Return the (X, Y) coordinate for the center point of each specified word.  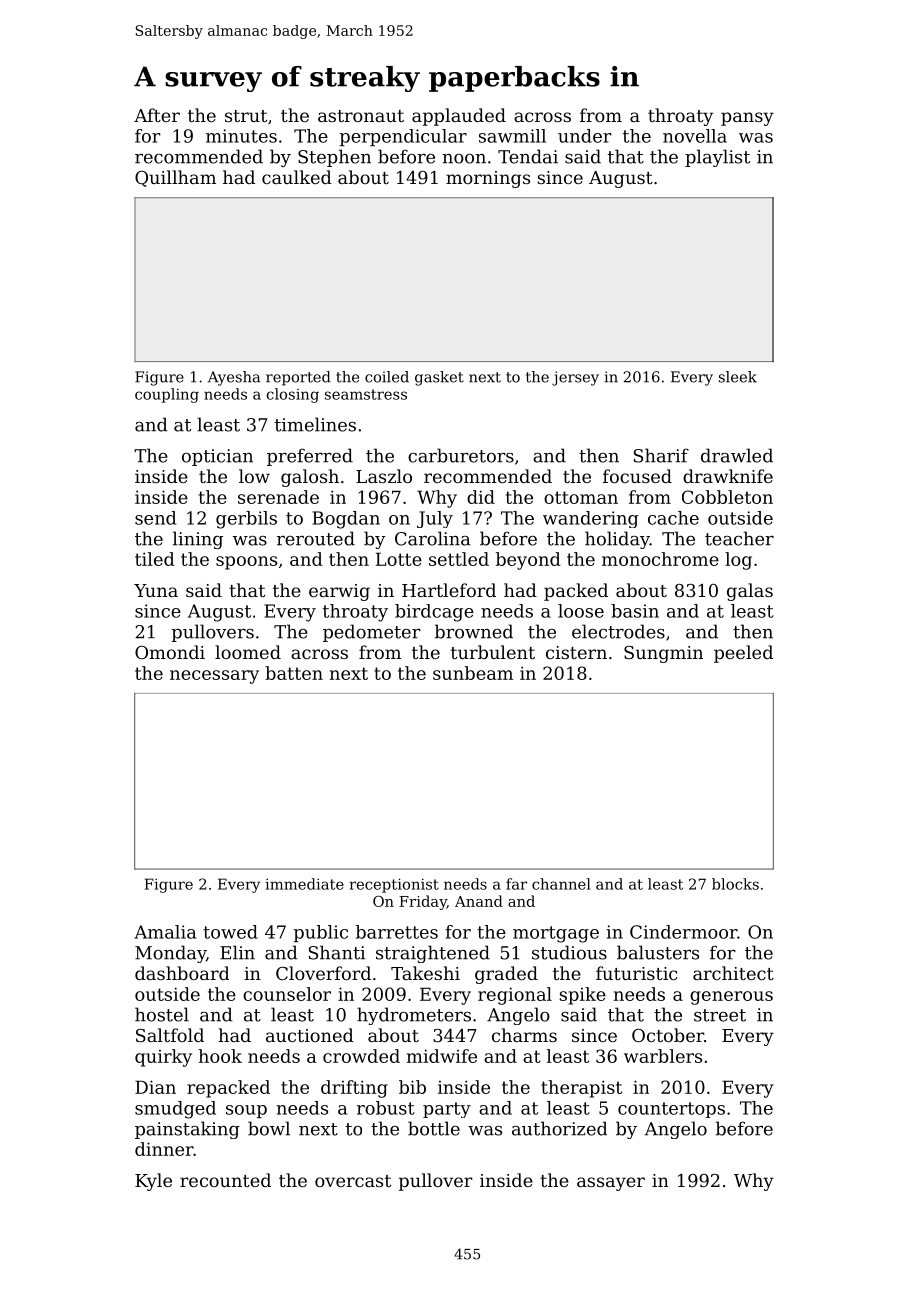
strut (246, 116)
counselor (287, 994)
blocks (735, 884)
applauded (459, 117)
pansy (747, 119)
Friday (423, 902)
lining (198, 540)
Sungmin (663, 654)
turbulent (493, 652)
